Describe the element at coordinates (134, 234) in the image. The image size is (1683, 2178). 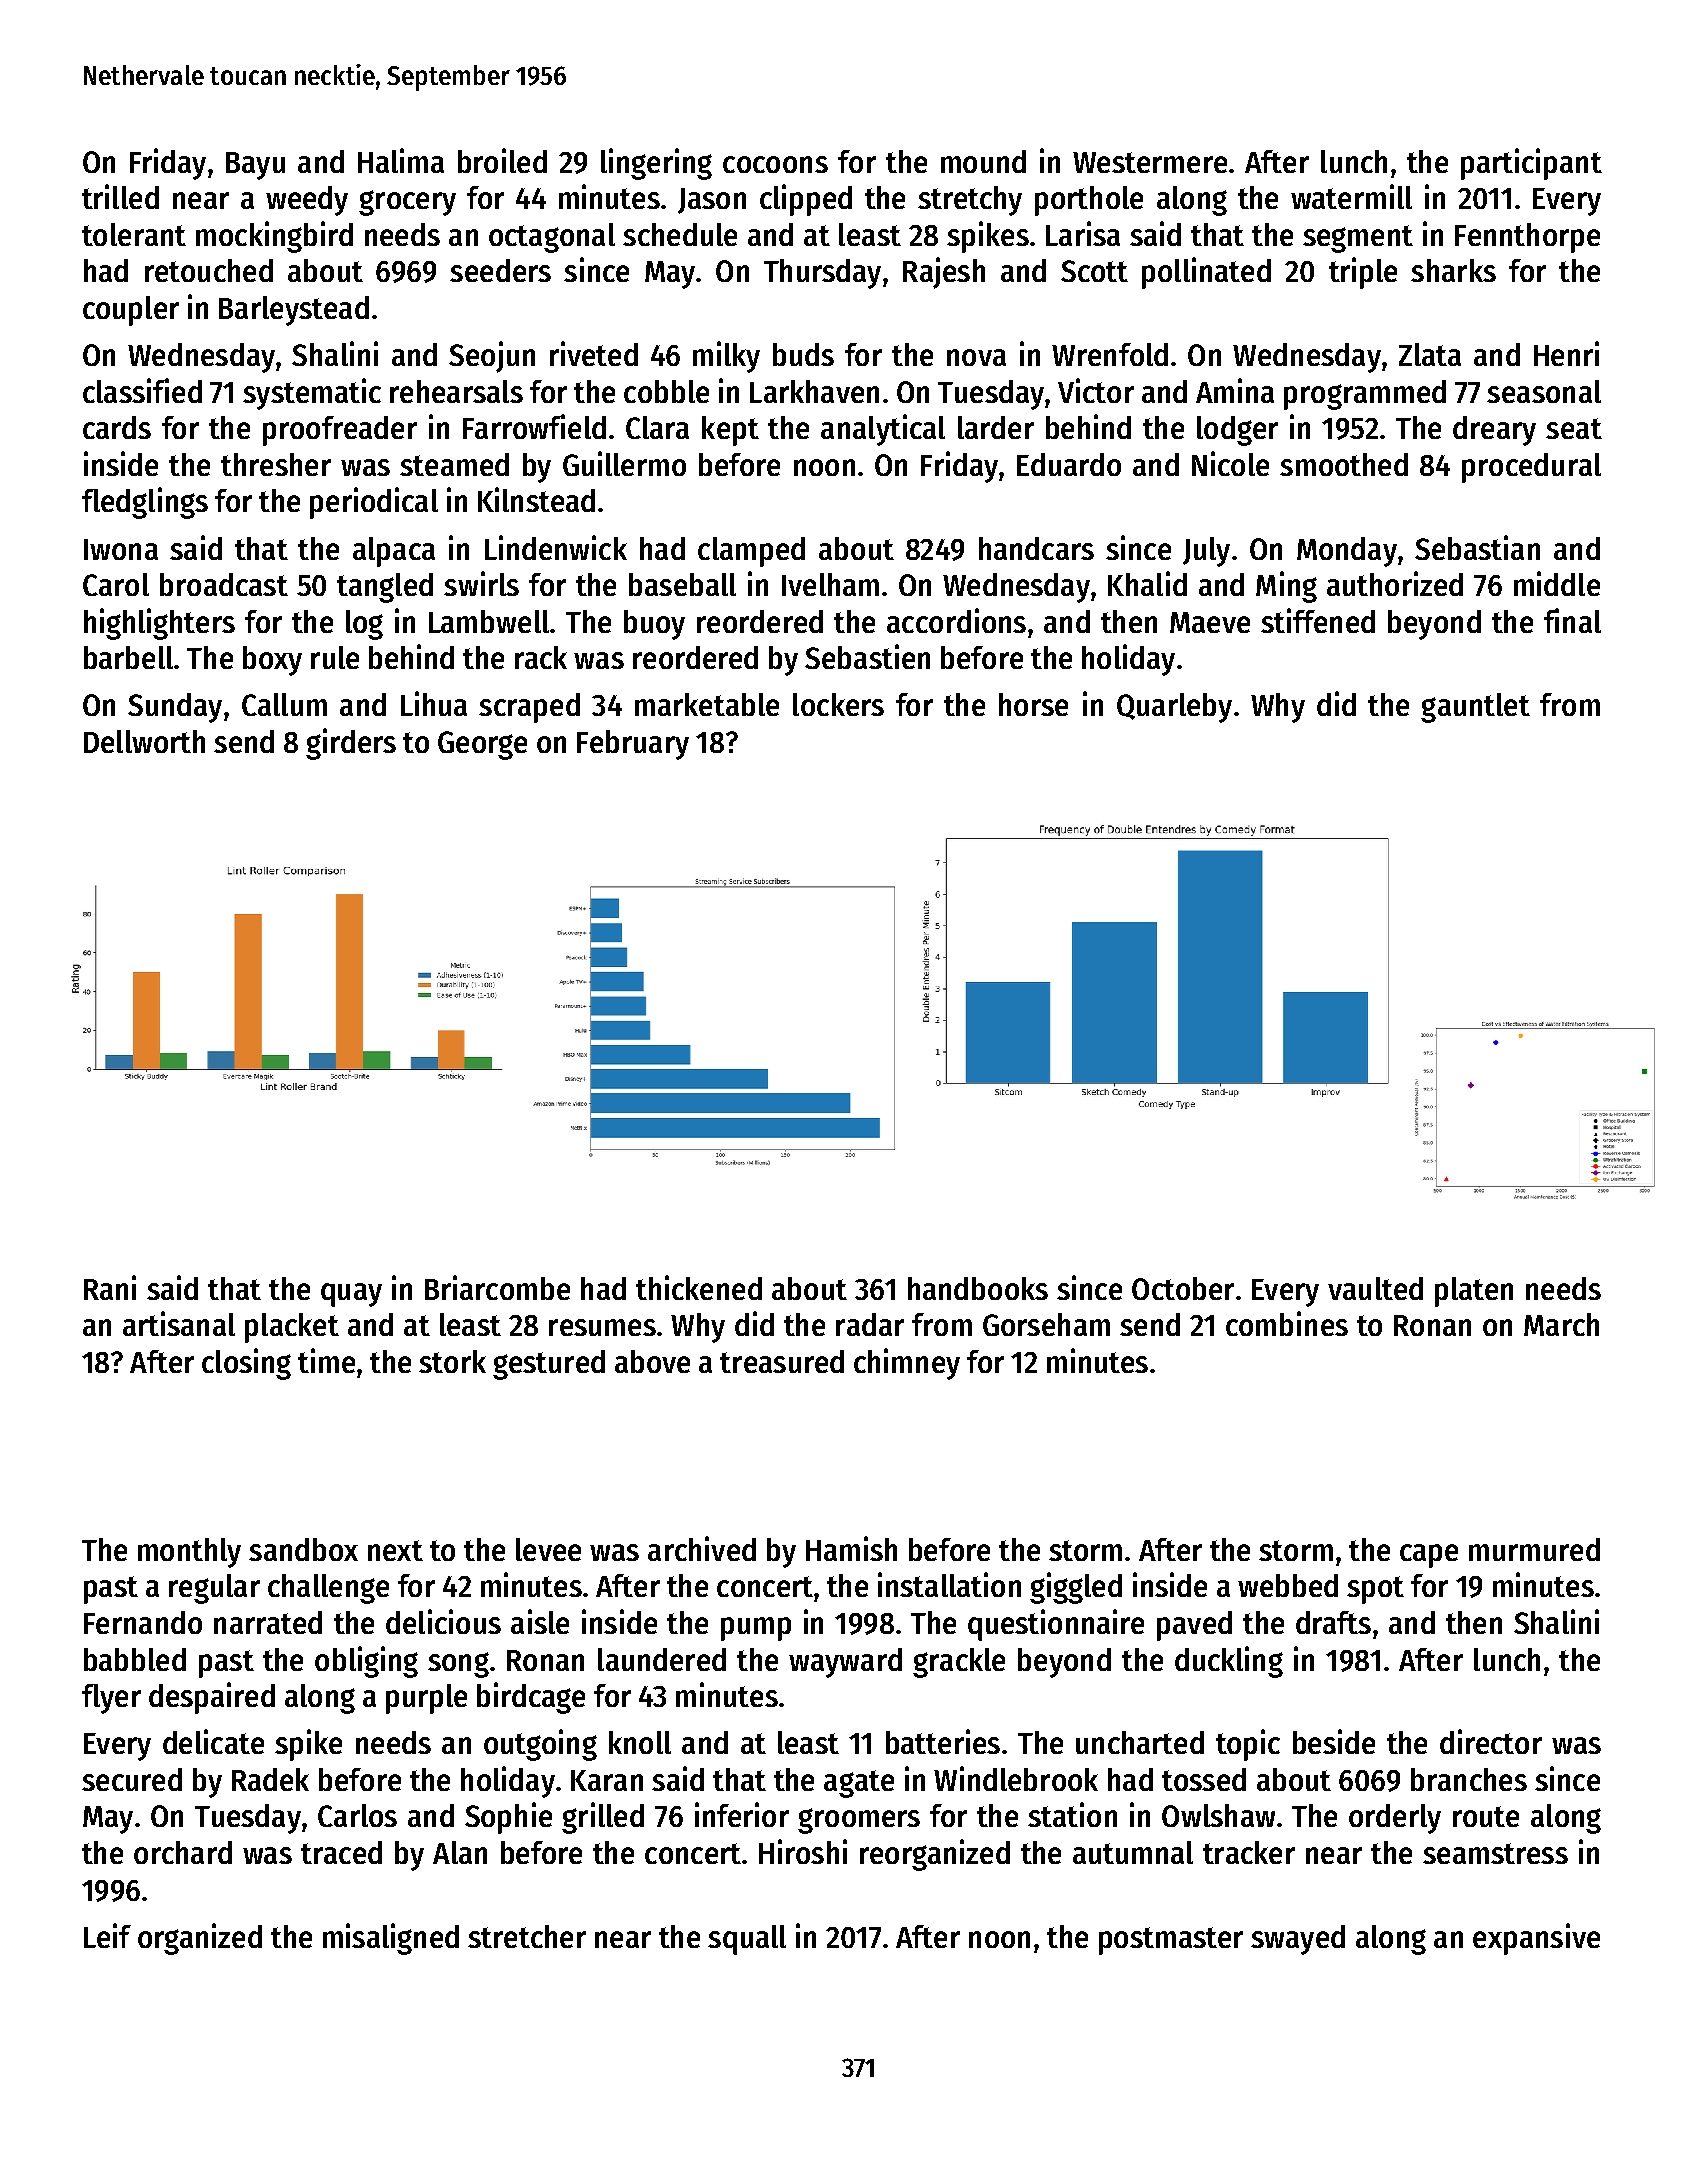
I see `tolerant` at that location.
